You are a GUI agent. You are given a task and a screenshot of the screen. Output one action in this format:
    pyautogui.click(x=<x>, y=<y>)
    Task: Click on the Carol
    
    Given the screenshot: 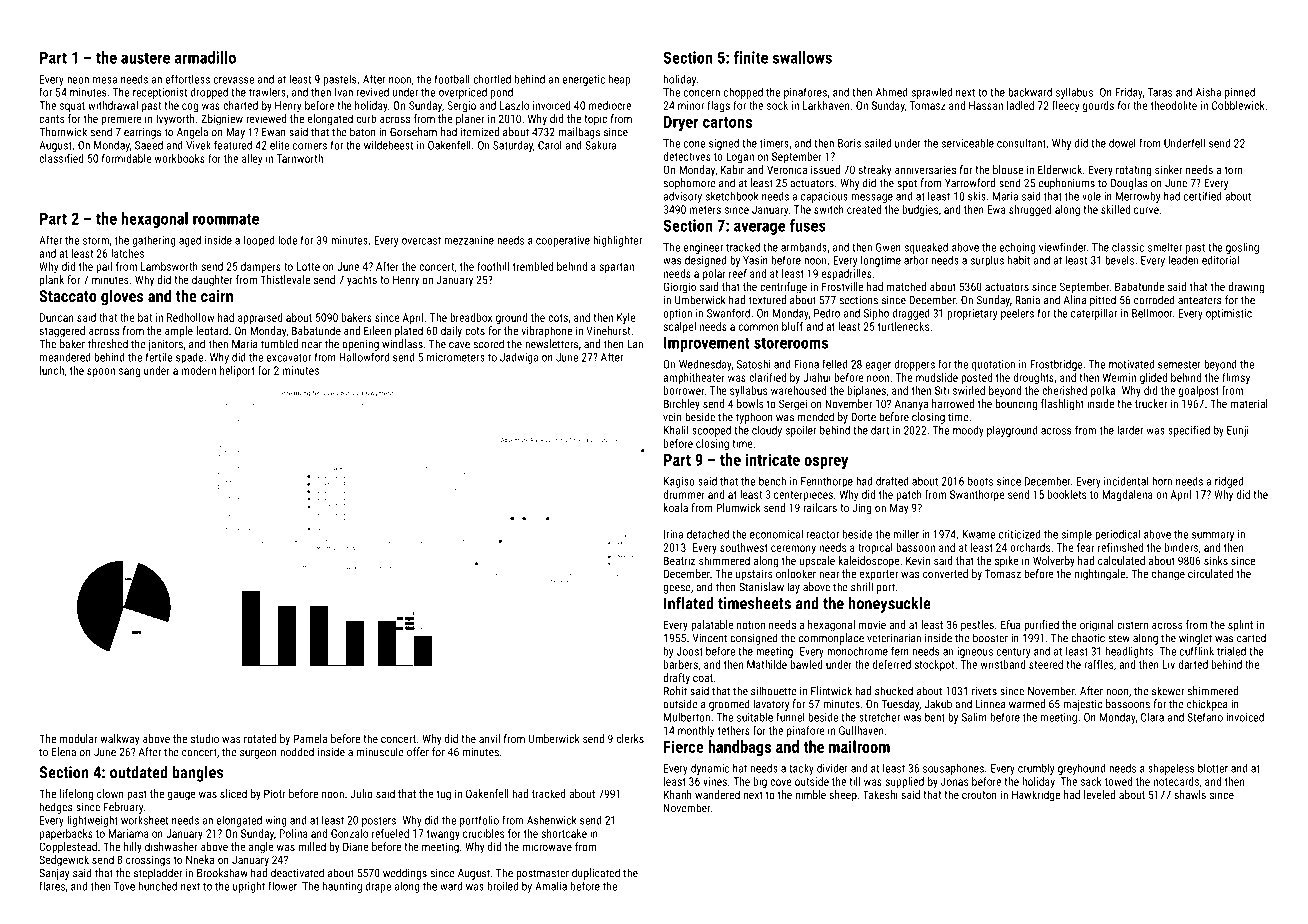 What is the action you would take?
    pyautogui.click(x=550, y=145)
